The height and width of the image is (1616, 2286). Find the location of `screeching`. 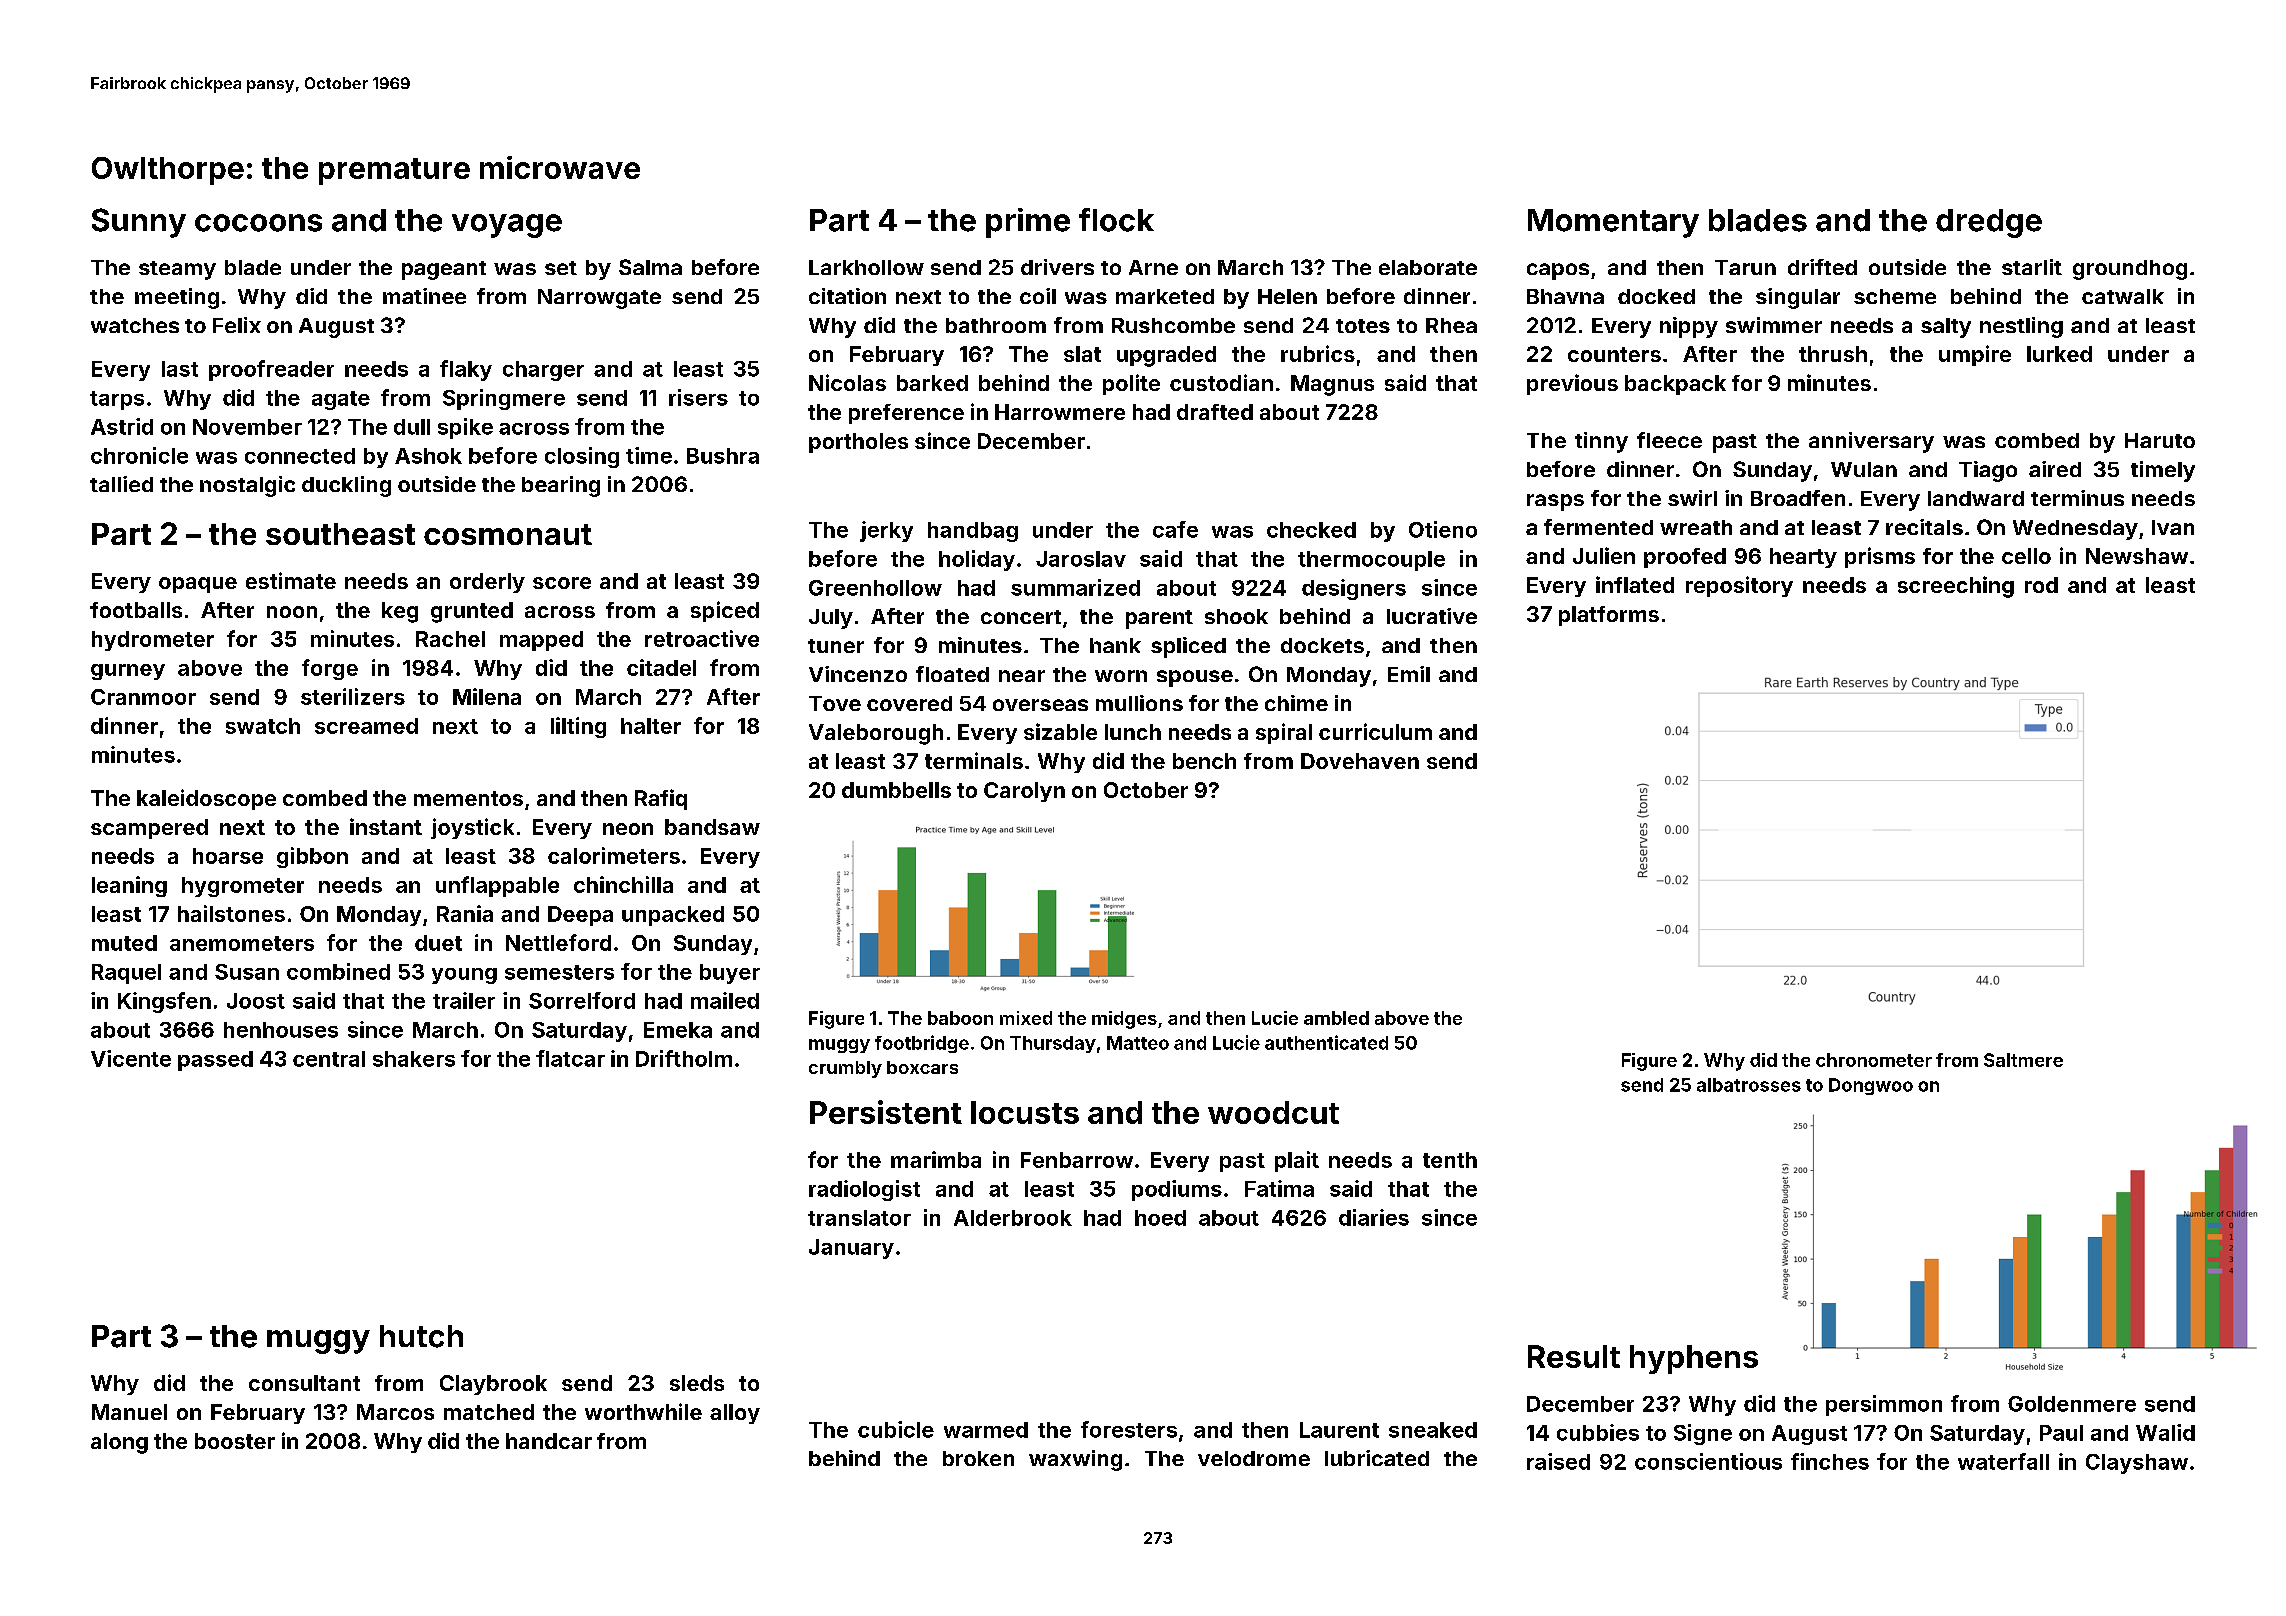

screeching is located at coordinates (1956, 587).
